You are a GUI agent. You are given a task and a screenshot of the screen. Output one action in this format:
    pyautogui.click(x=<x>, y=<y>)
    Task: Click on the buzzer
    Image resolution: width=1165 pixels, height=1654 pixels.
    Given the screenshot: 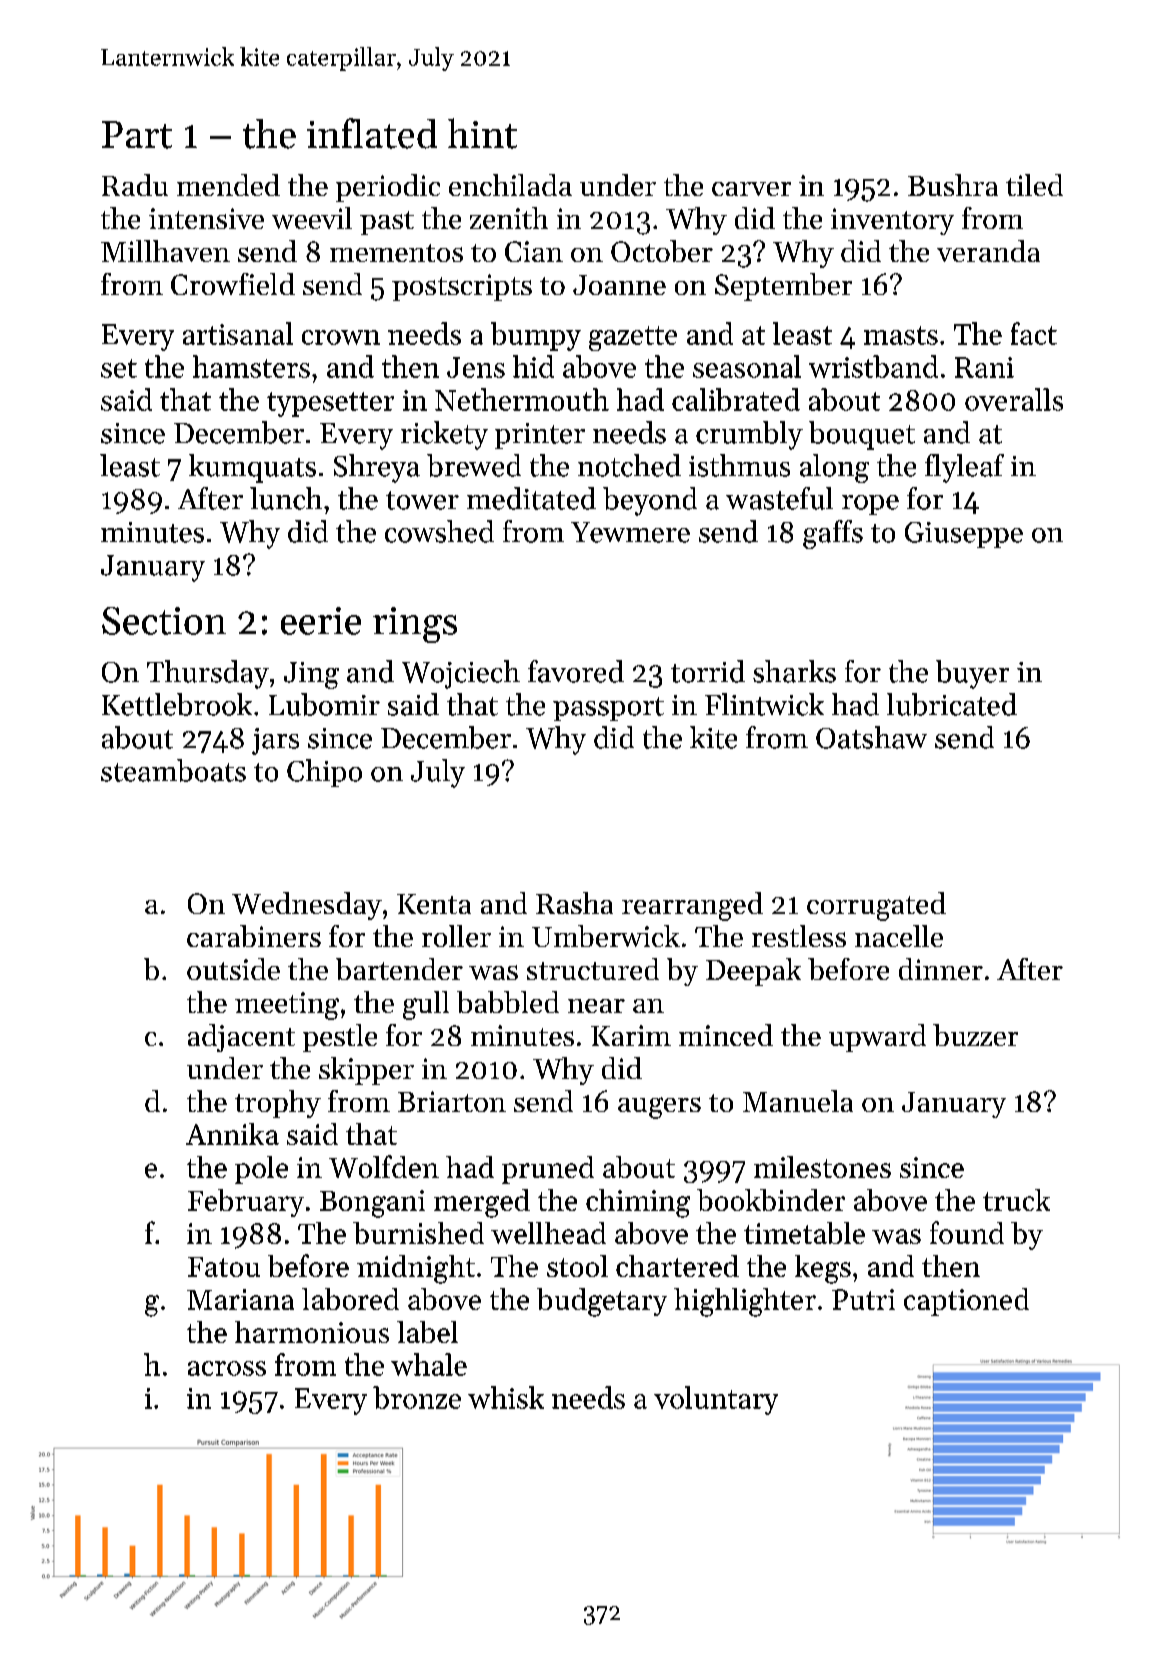 What is the action you would take?
    pyautogui.click(x=975, y=1035)
